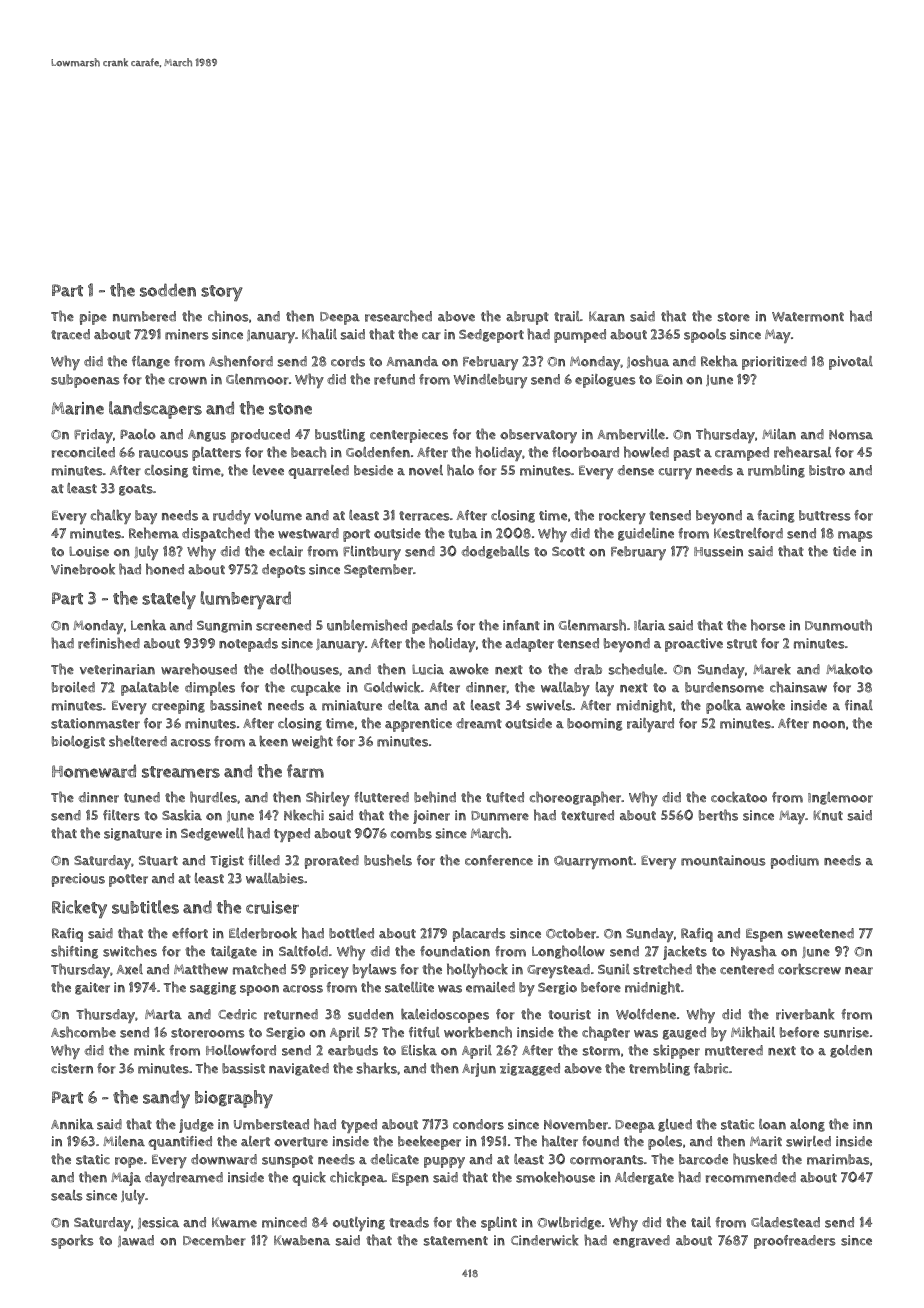 The image size is (924, 1308). Describe the element at coordinates (478, 1032) in the page. I see `workbench` at that location.
